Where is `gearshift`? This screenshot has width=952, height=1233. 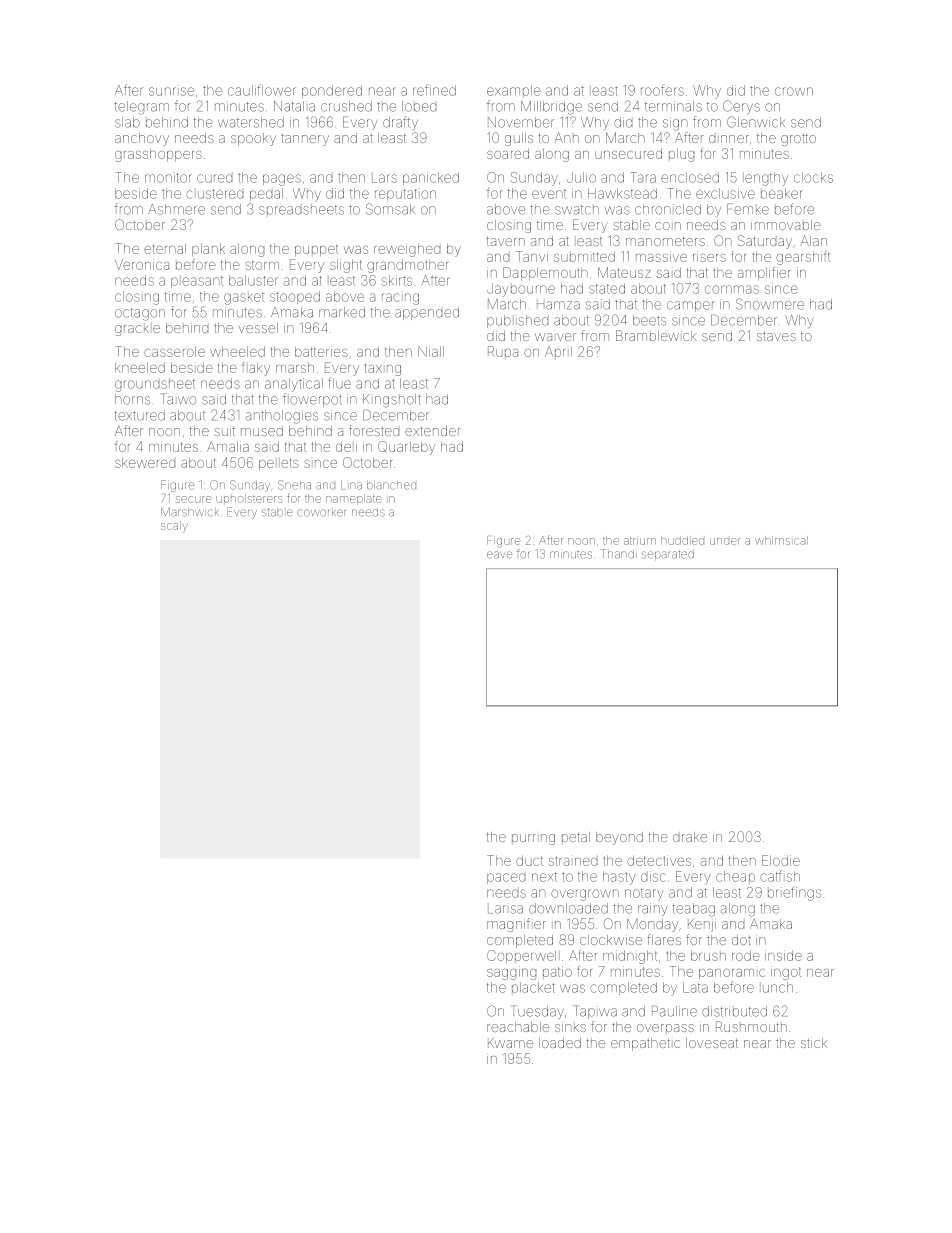
gearshift is located at coordinates (803, 258).
